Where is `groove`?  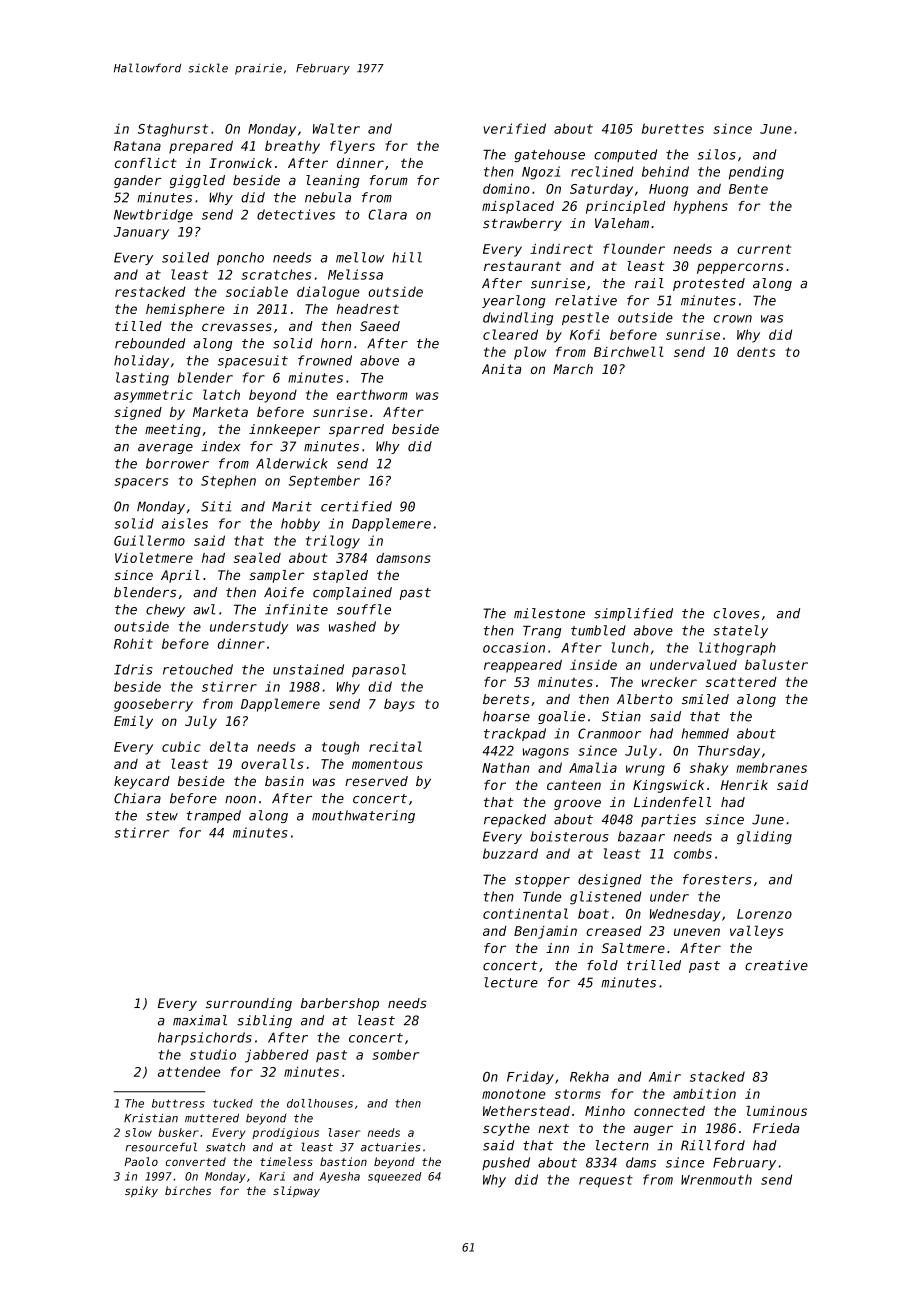 groove is located at coordinates (577, 804).
